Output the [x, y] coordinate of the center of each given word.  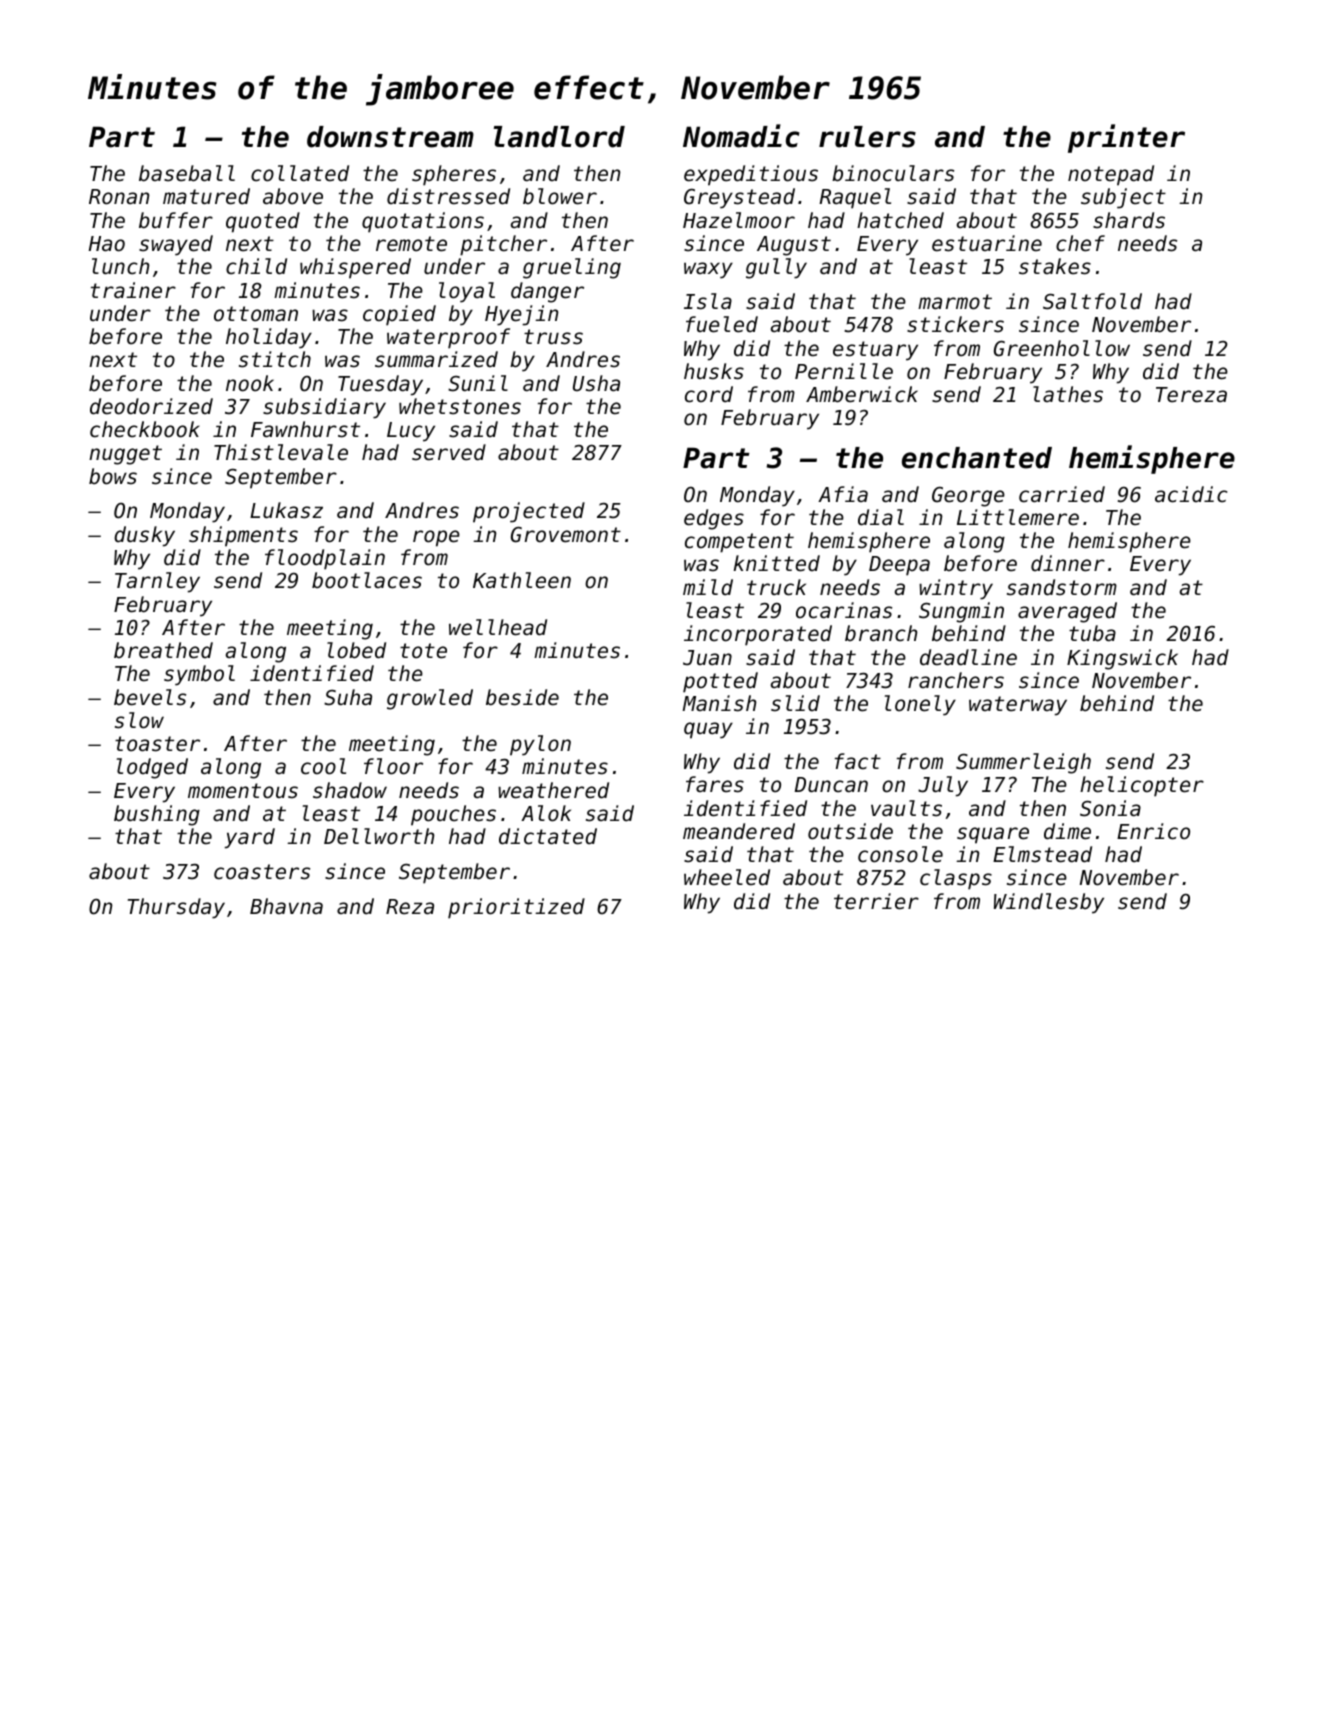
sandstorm [1062, 587]
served [449, 452]
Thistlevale [281, 452]
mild [708, 587]
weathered [553, 790]
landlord [559, 137]
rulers [867, 137]
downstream [390, 137]
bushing [157, 815]
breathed [163, 650]
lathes [1068, 394]
